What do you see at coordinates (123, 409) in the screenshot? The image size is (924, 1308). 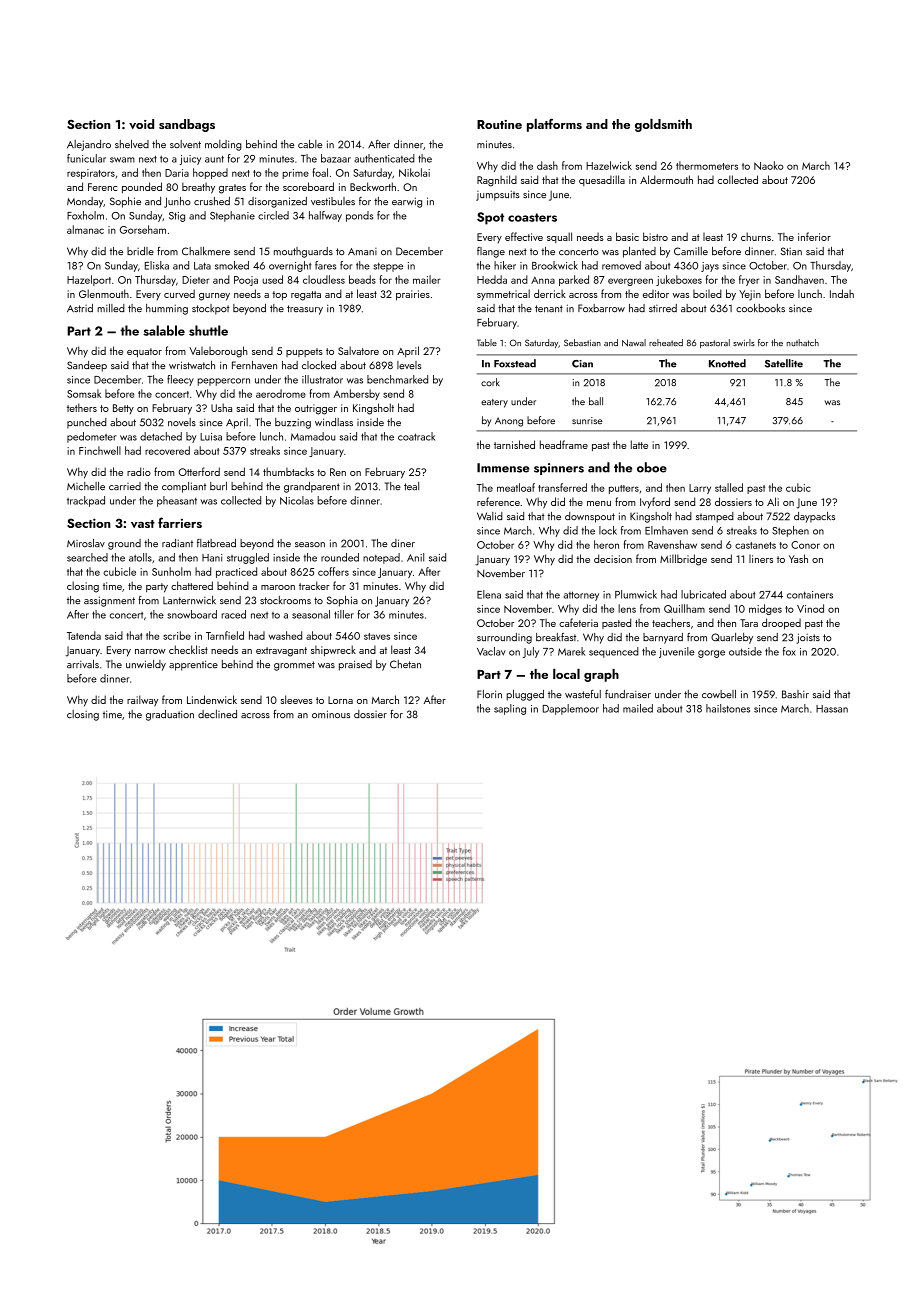 I see `Betty` at bounding box center [123, 409].
